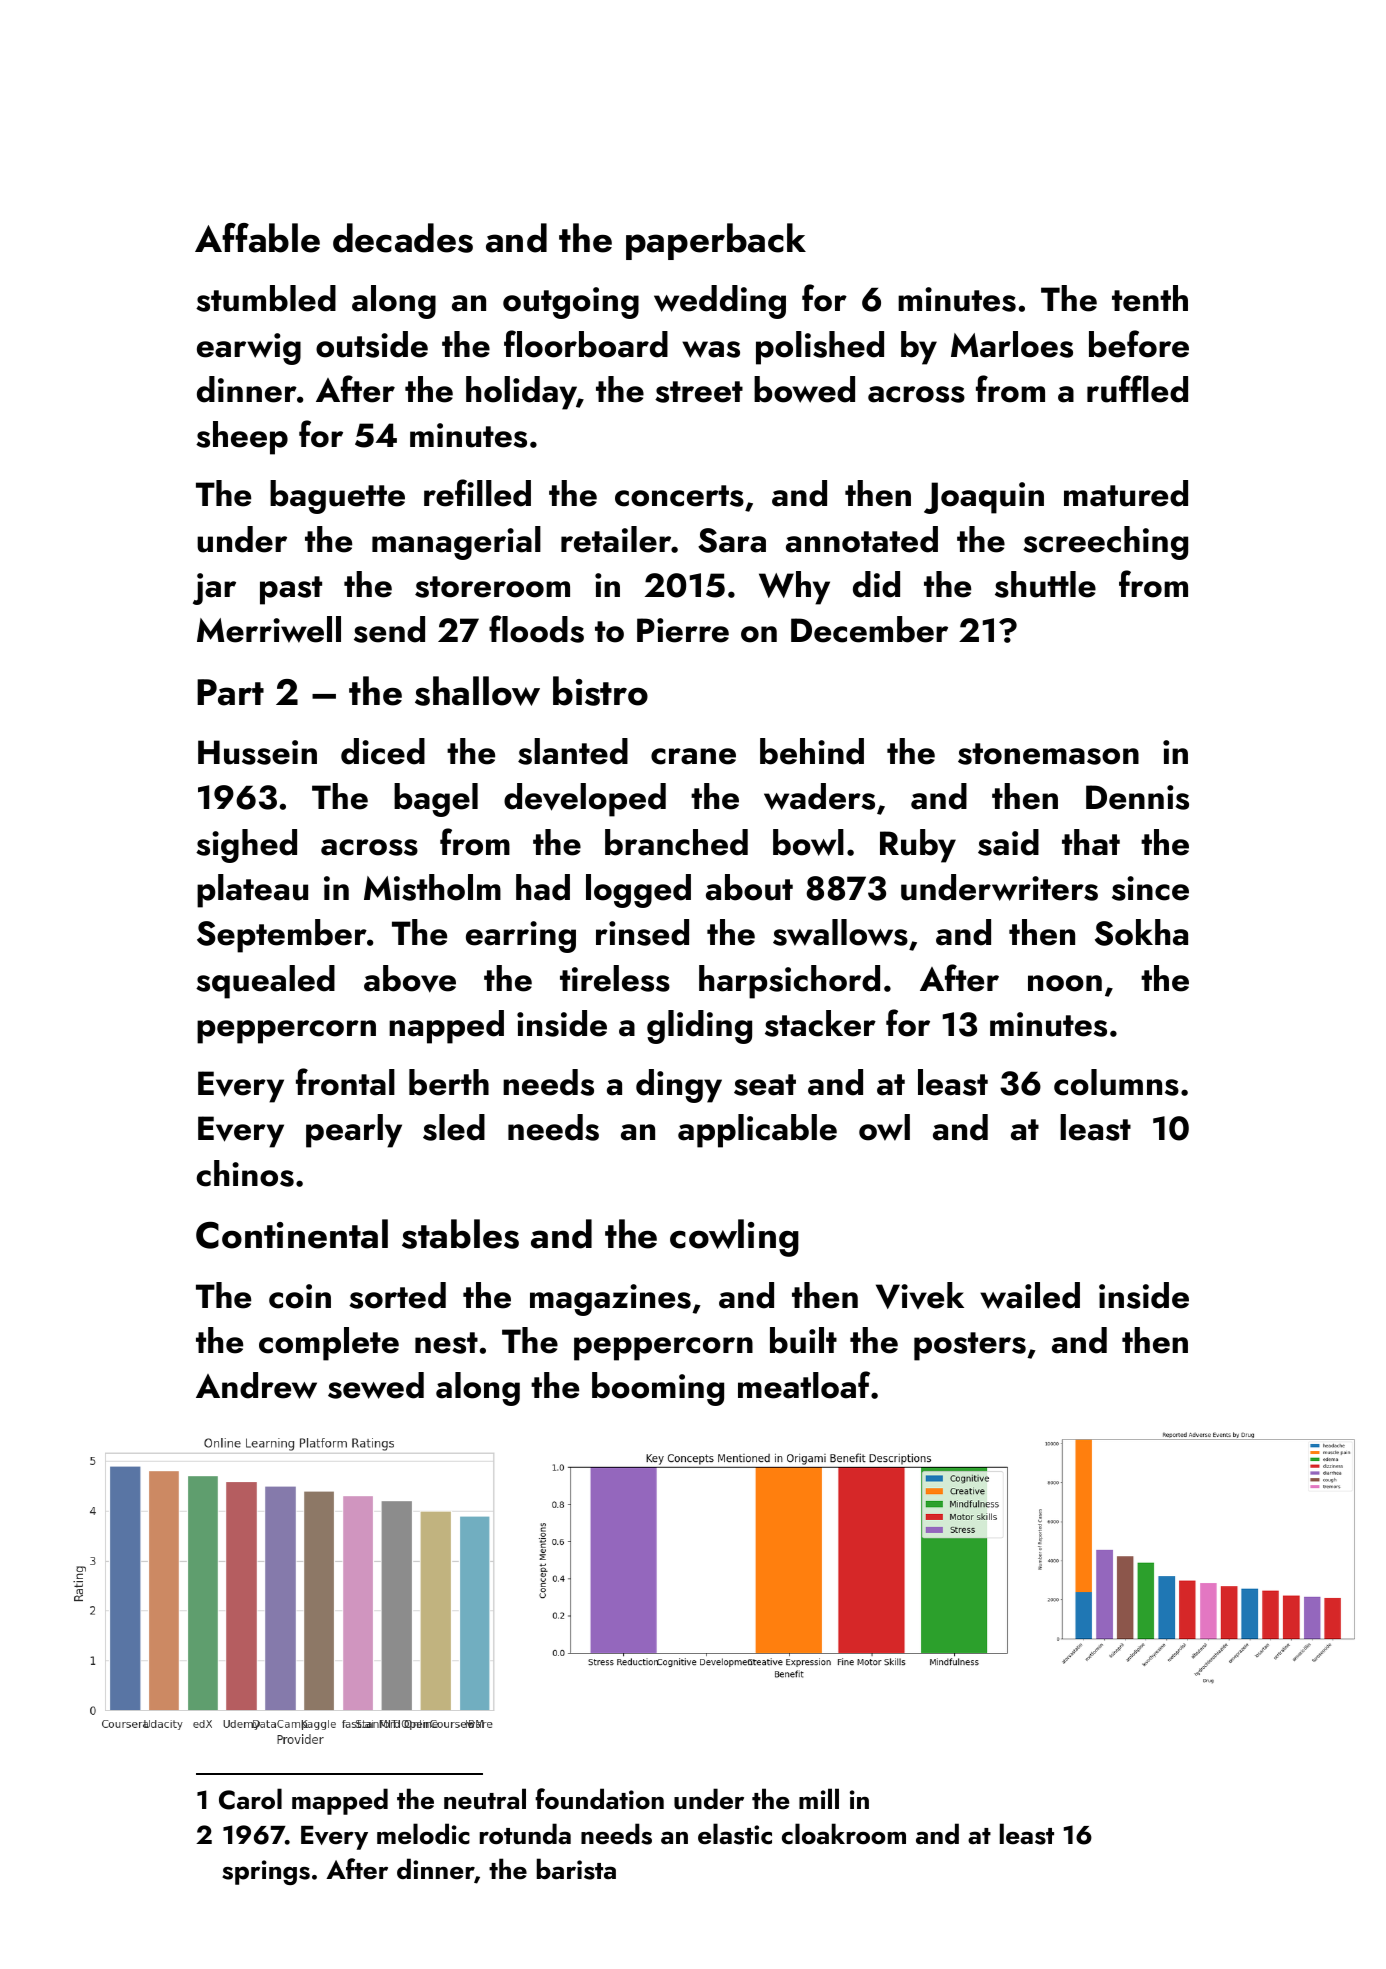  What do you see at coordinates (970, 1346) in the screenshot?
I see `posters` at bounding box center [970, 1346].
